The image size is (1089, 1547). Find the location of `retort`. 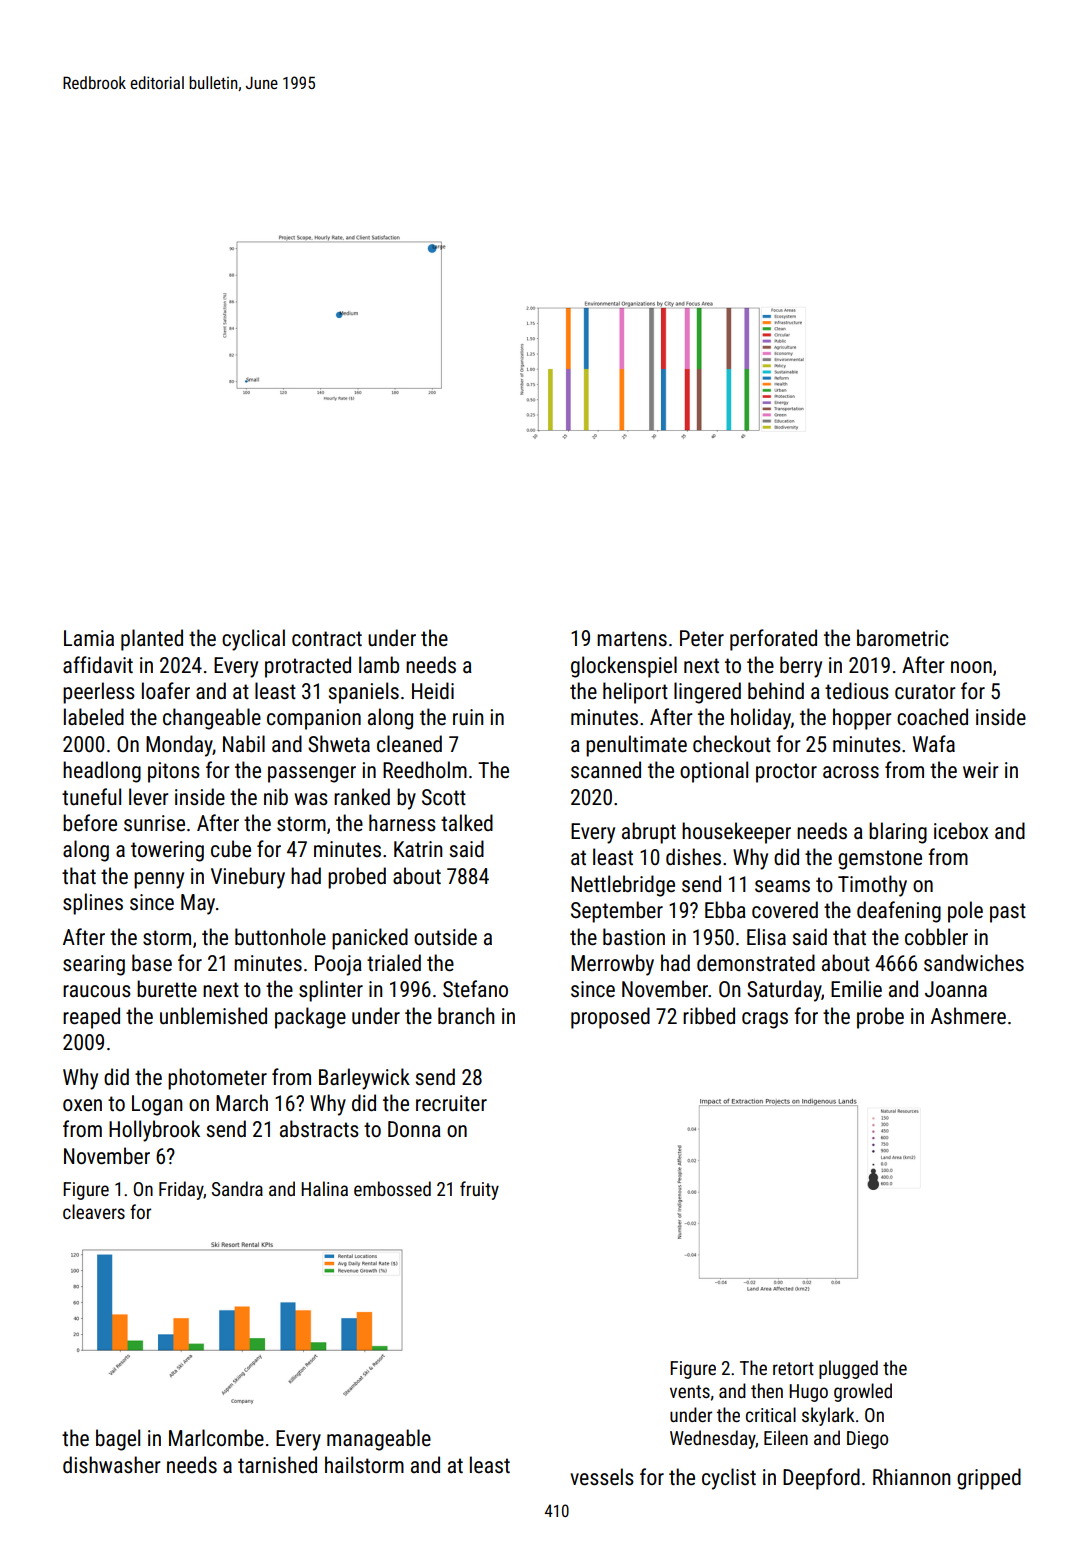

retort is located at coordinates (793, 1368).
